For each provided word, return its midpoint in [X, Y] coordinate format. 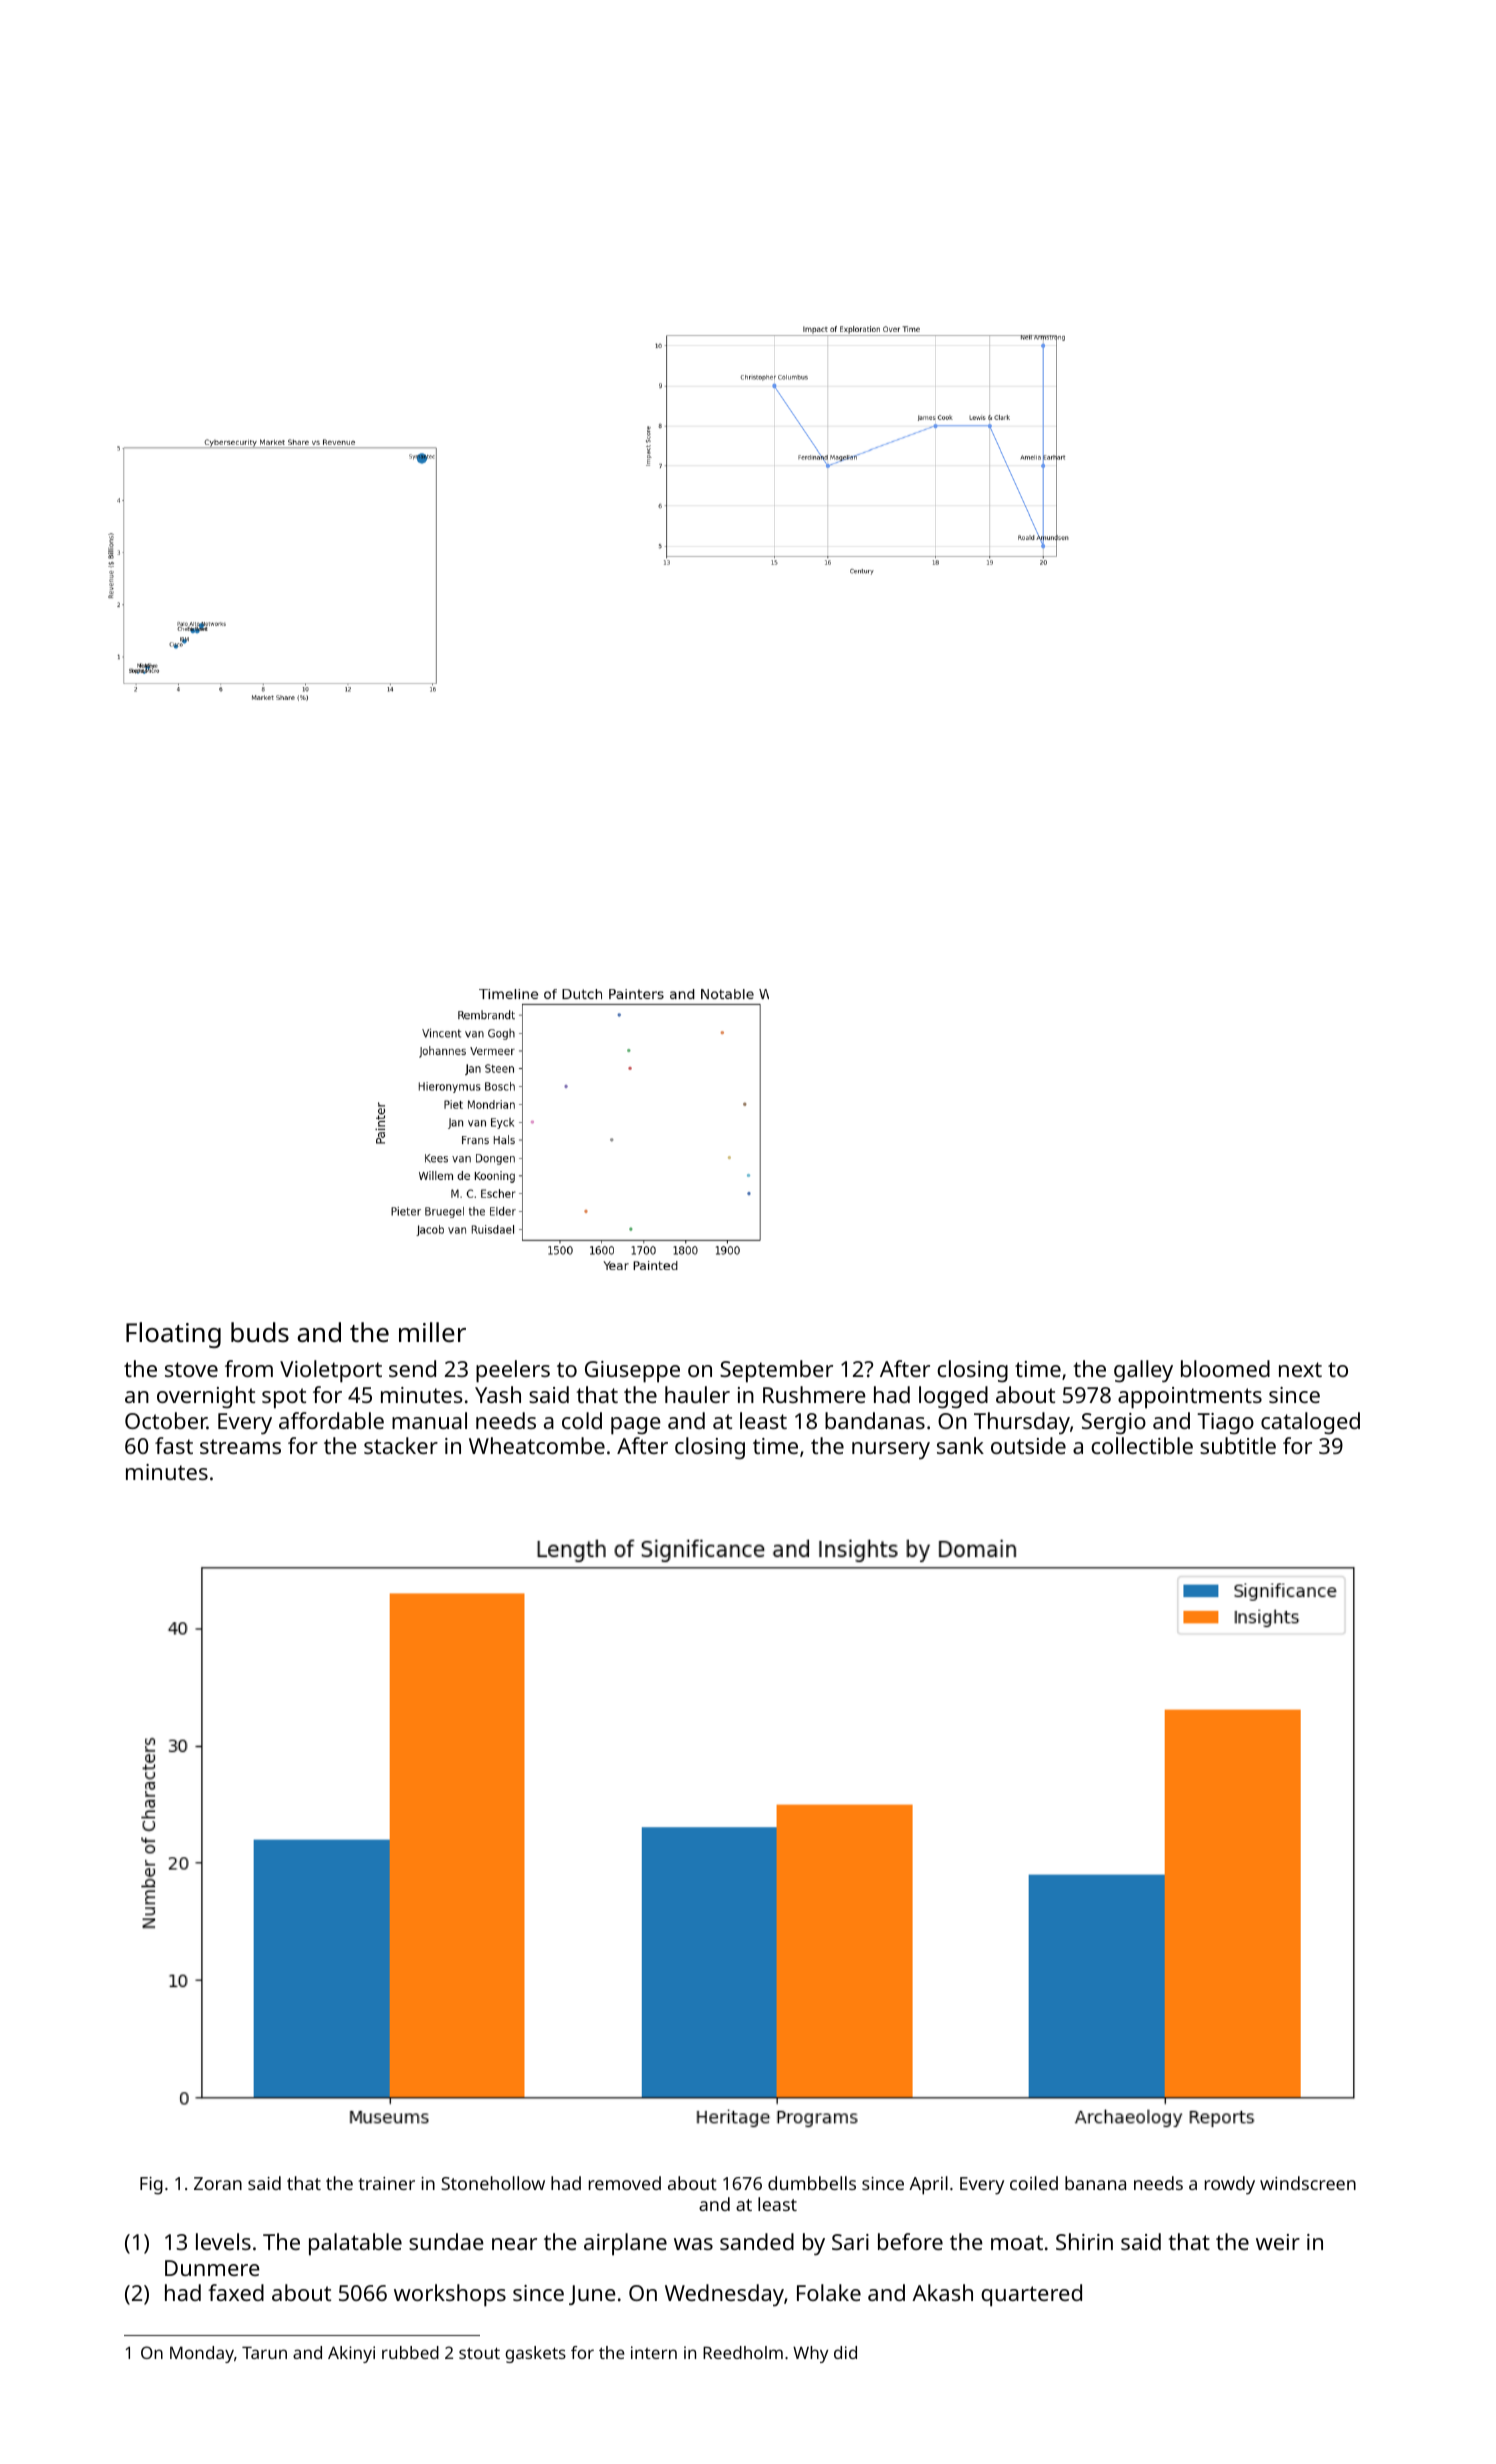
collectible [1142, 1445]
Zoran [218, 2183]
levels [223, 2241]
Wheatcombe [537, 1445]
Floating [173, 1335]
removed [625, 2183]
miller [432, 1332]
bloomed [1225, 1368]
